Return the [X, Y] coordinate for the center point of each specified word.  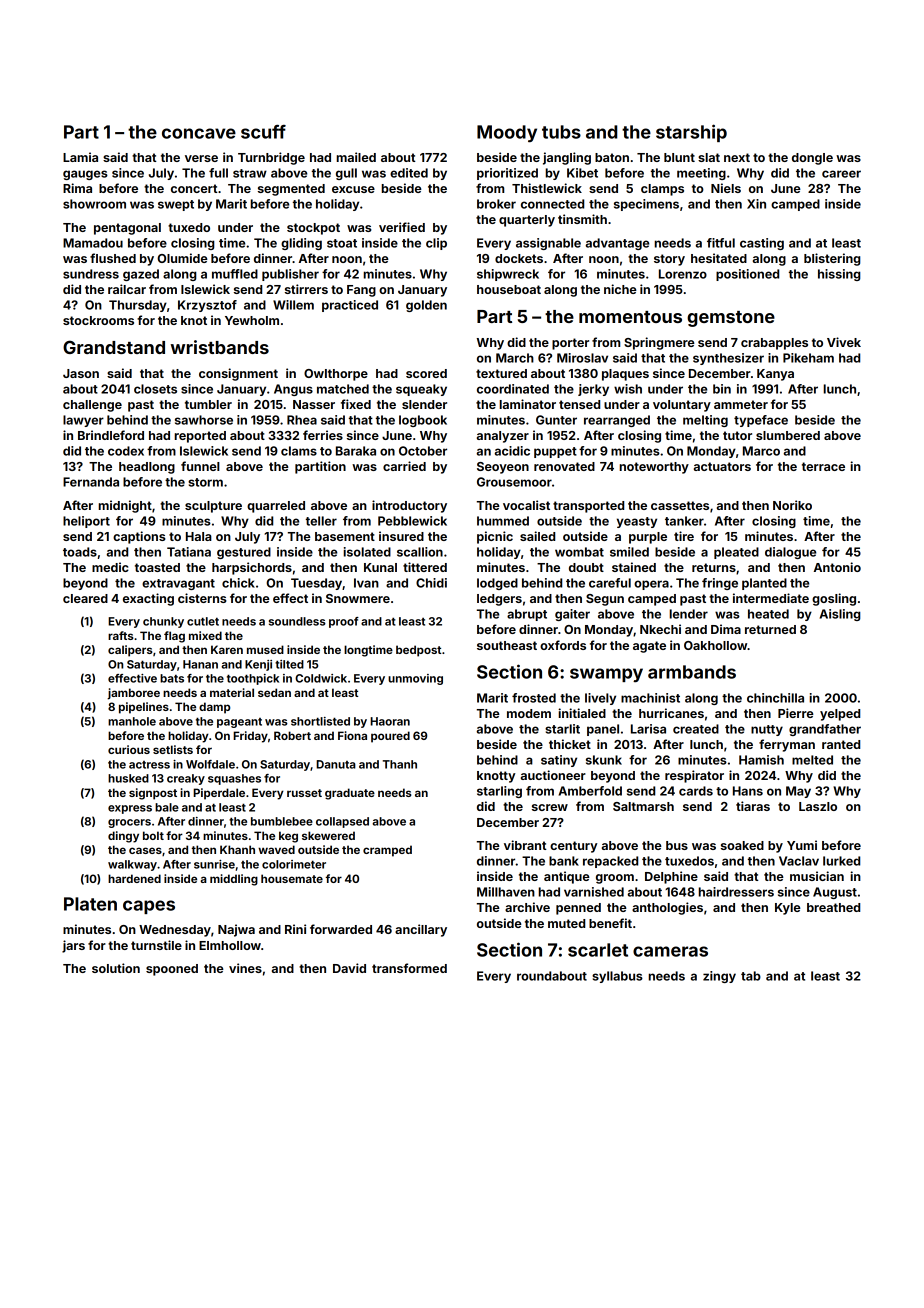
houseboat [509, 289]
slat [709, 157]
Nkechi [660, 629]
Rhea [302, 420]
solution [116, 968]
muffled [235, 274]
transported [588, 507]
